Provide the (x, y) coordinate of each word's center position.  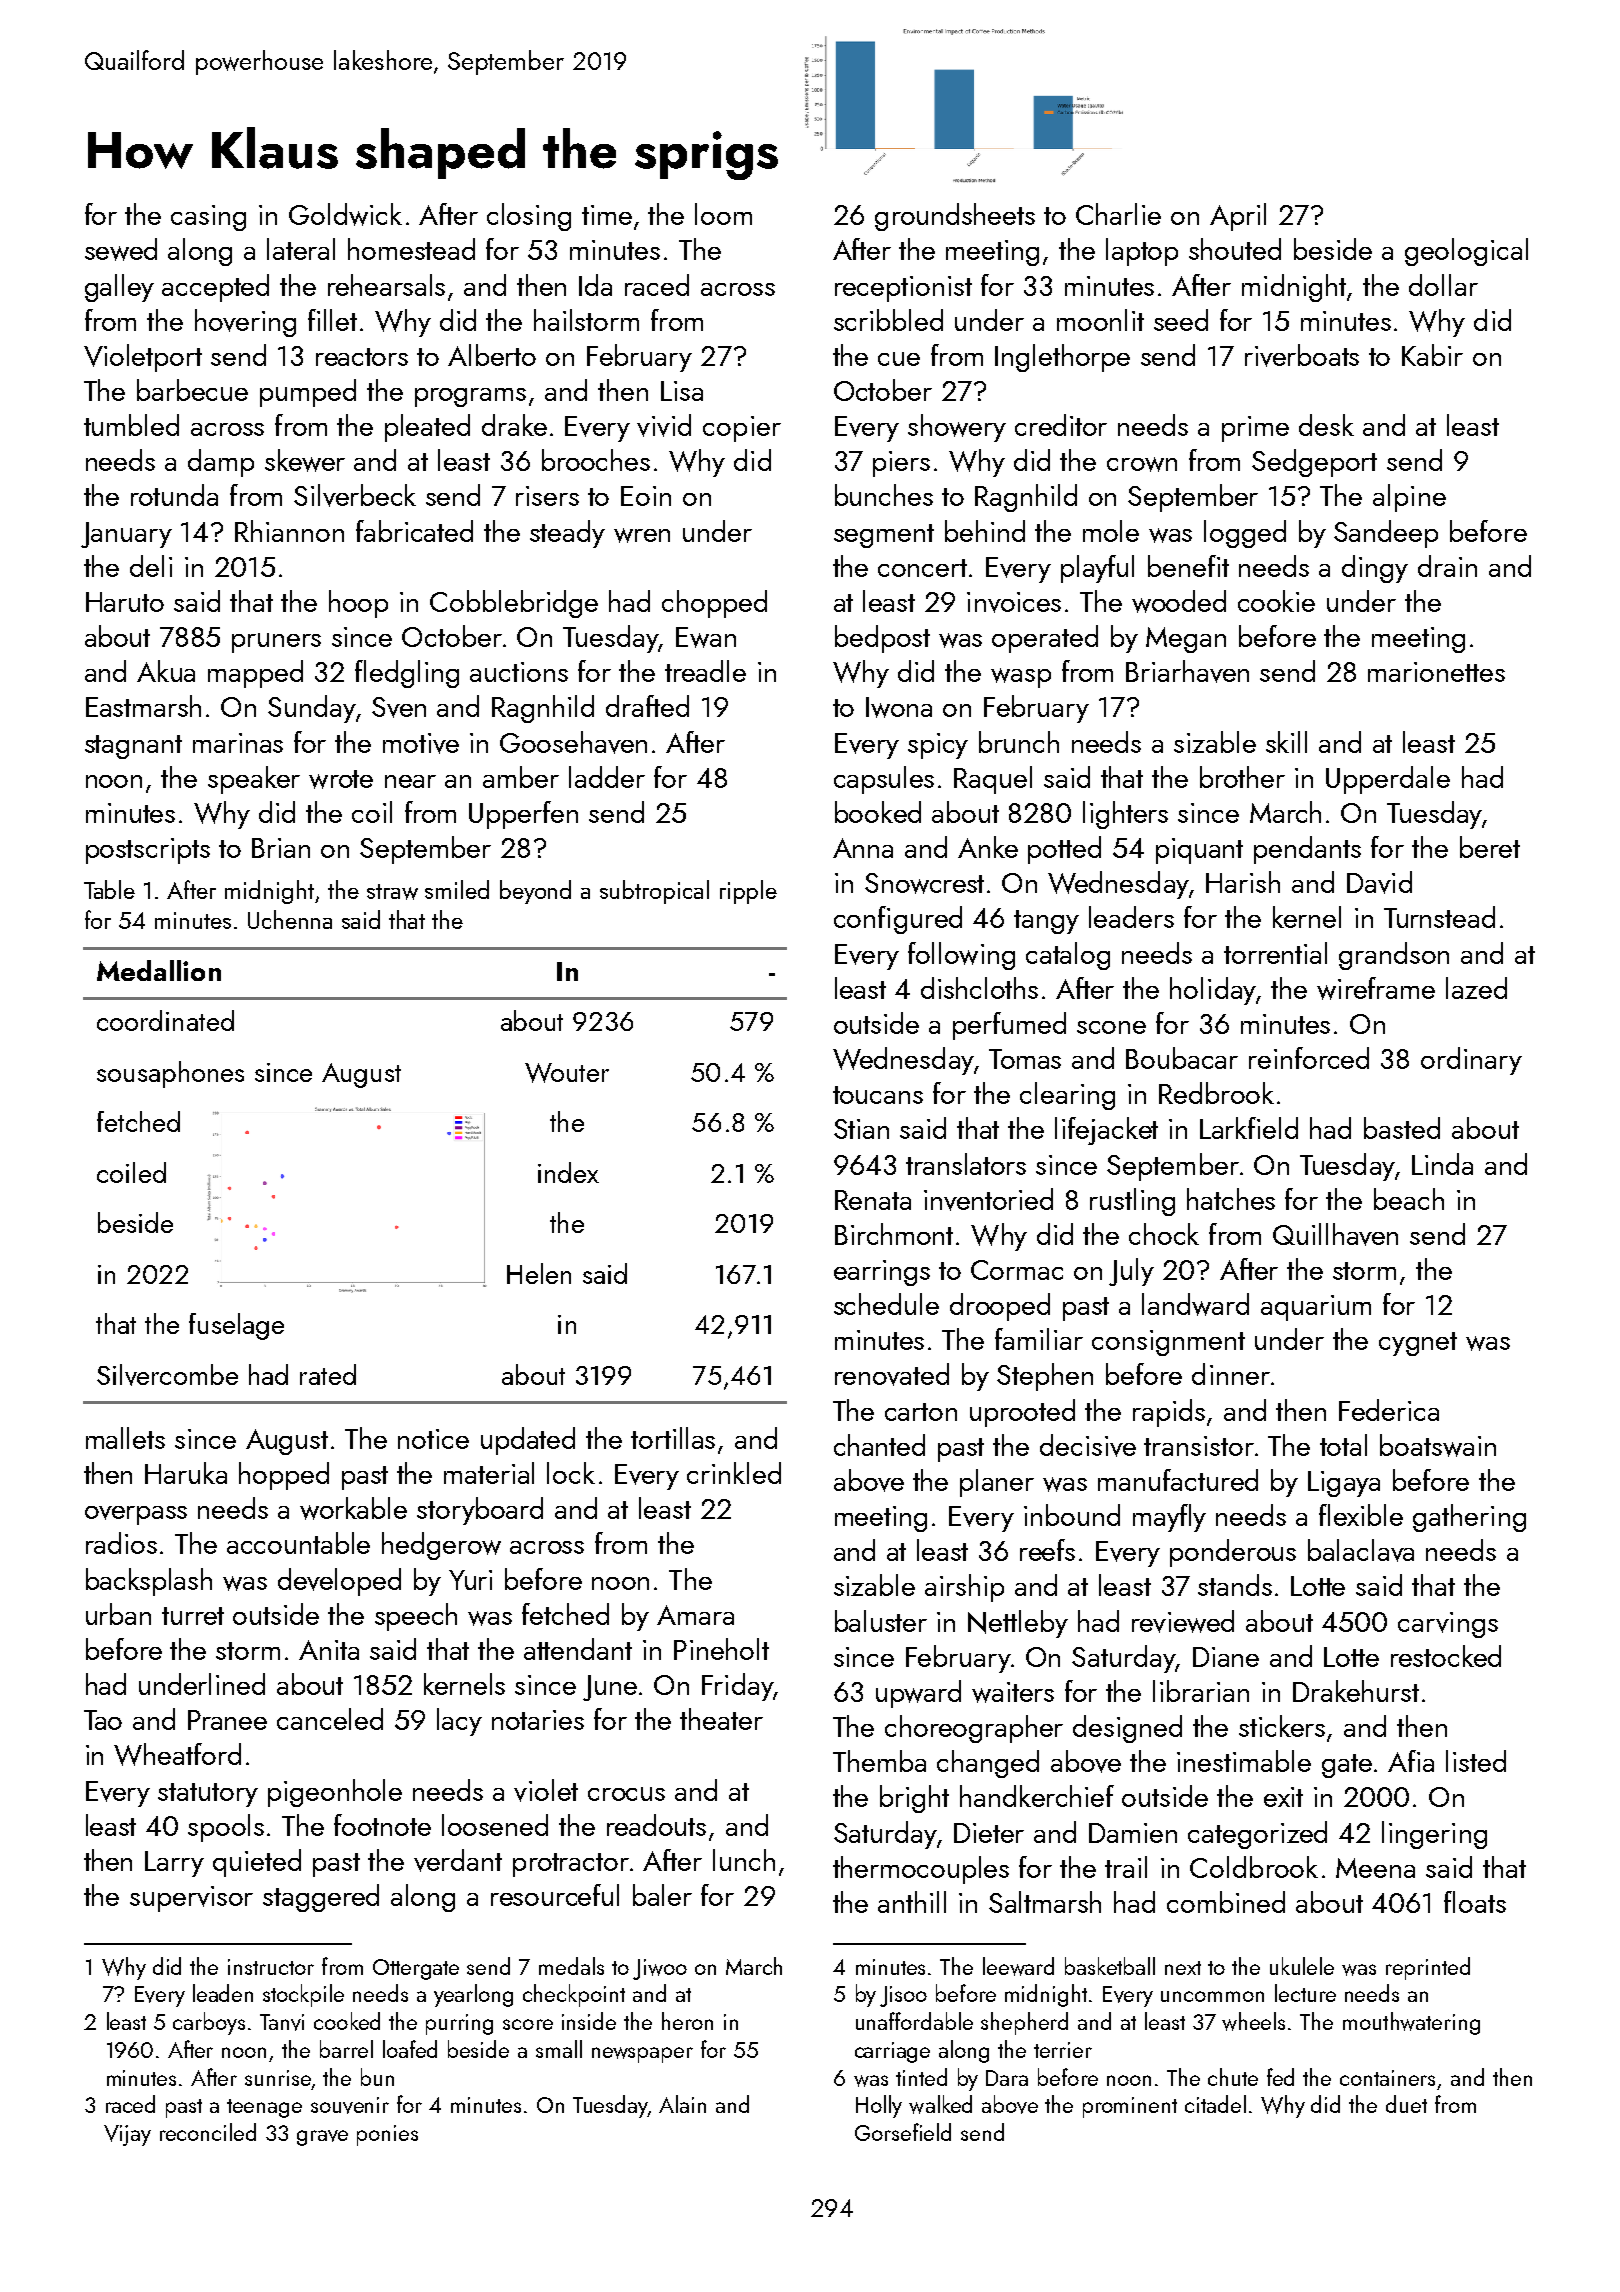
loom (723, 214)
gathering (1469, 1518)
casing (208, 218)
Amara (695, 1615)
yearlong (473, 1995)
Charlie (1118, 214)
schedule (886, 1304)
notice (433, 1439)
